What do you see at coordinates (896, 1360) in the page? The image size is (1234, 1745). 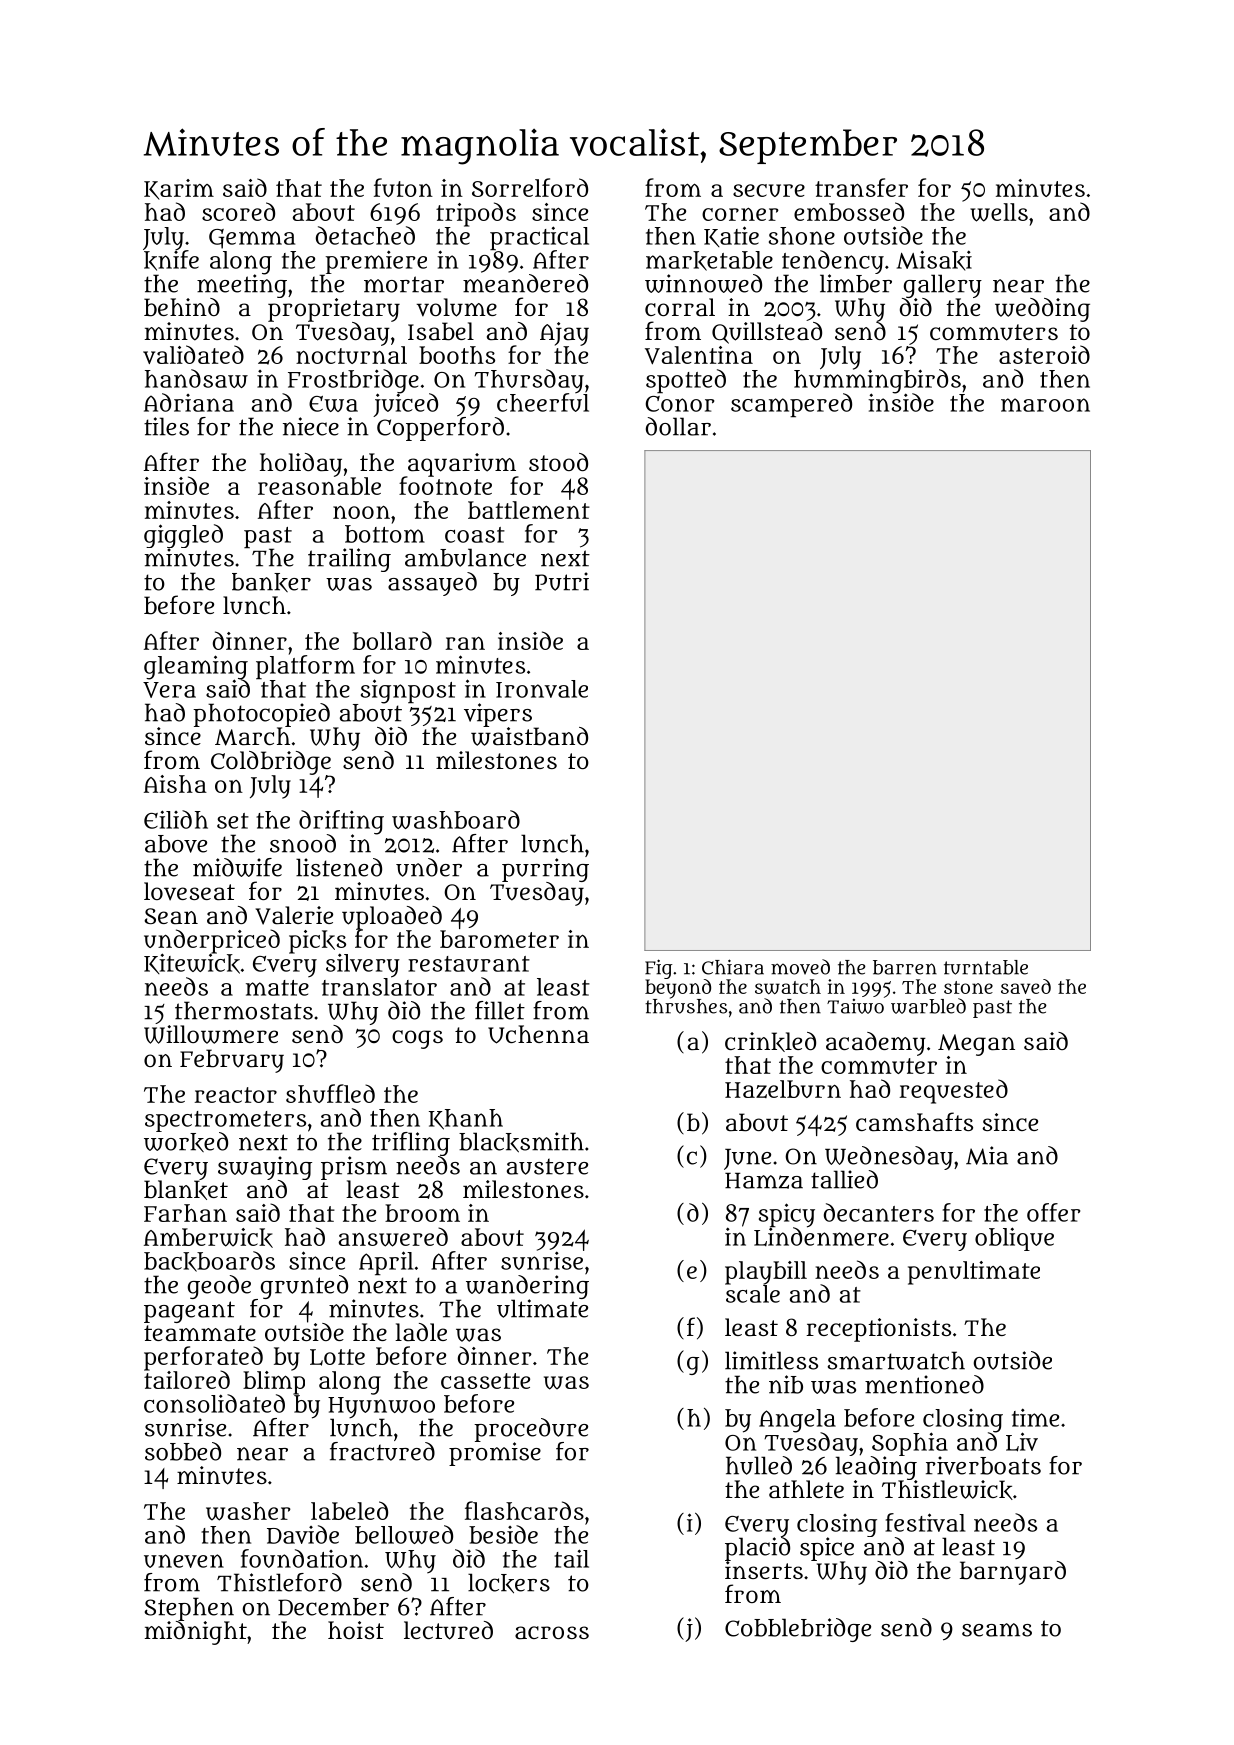 I see `smartwatch` at bounding box center [896, 1360].
